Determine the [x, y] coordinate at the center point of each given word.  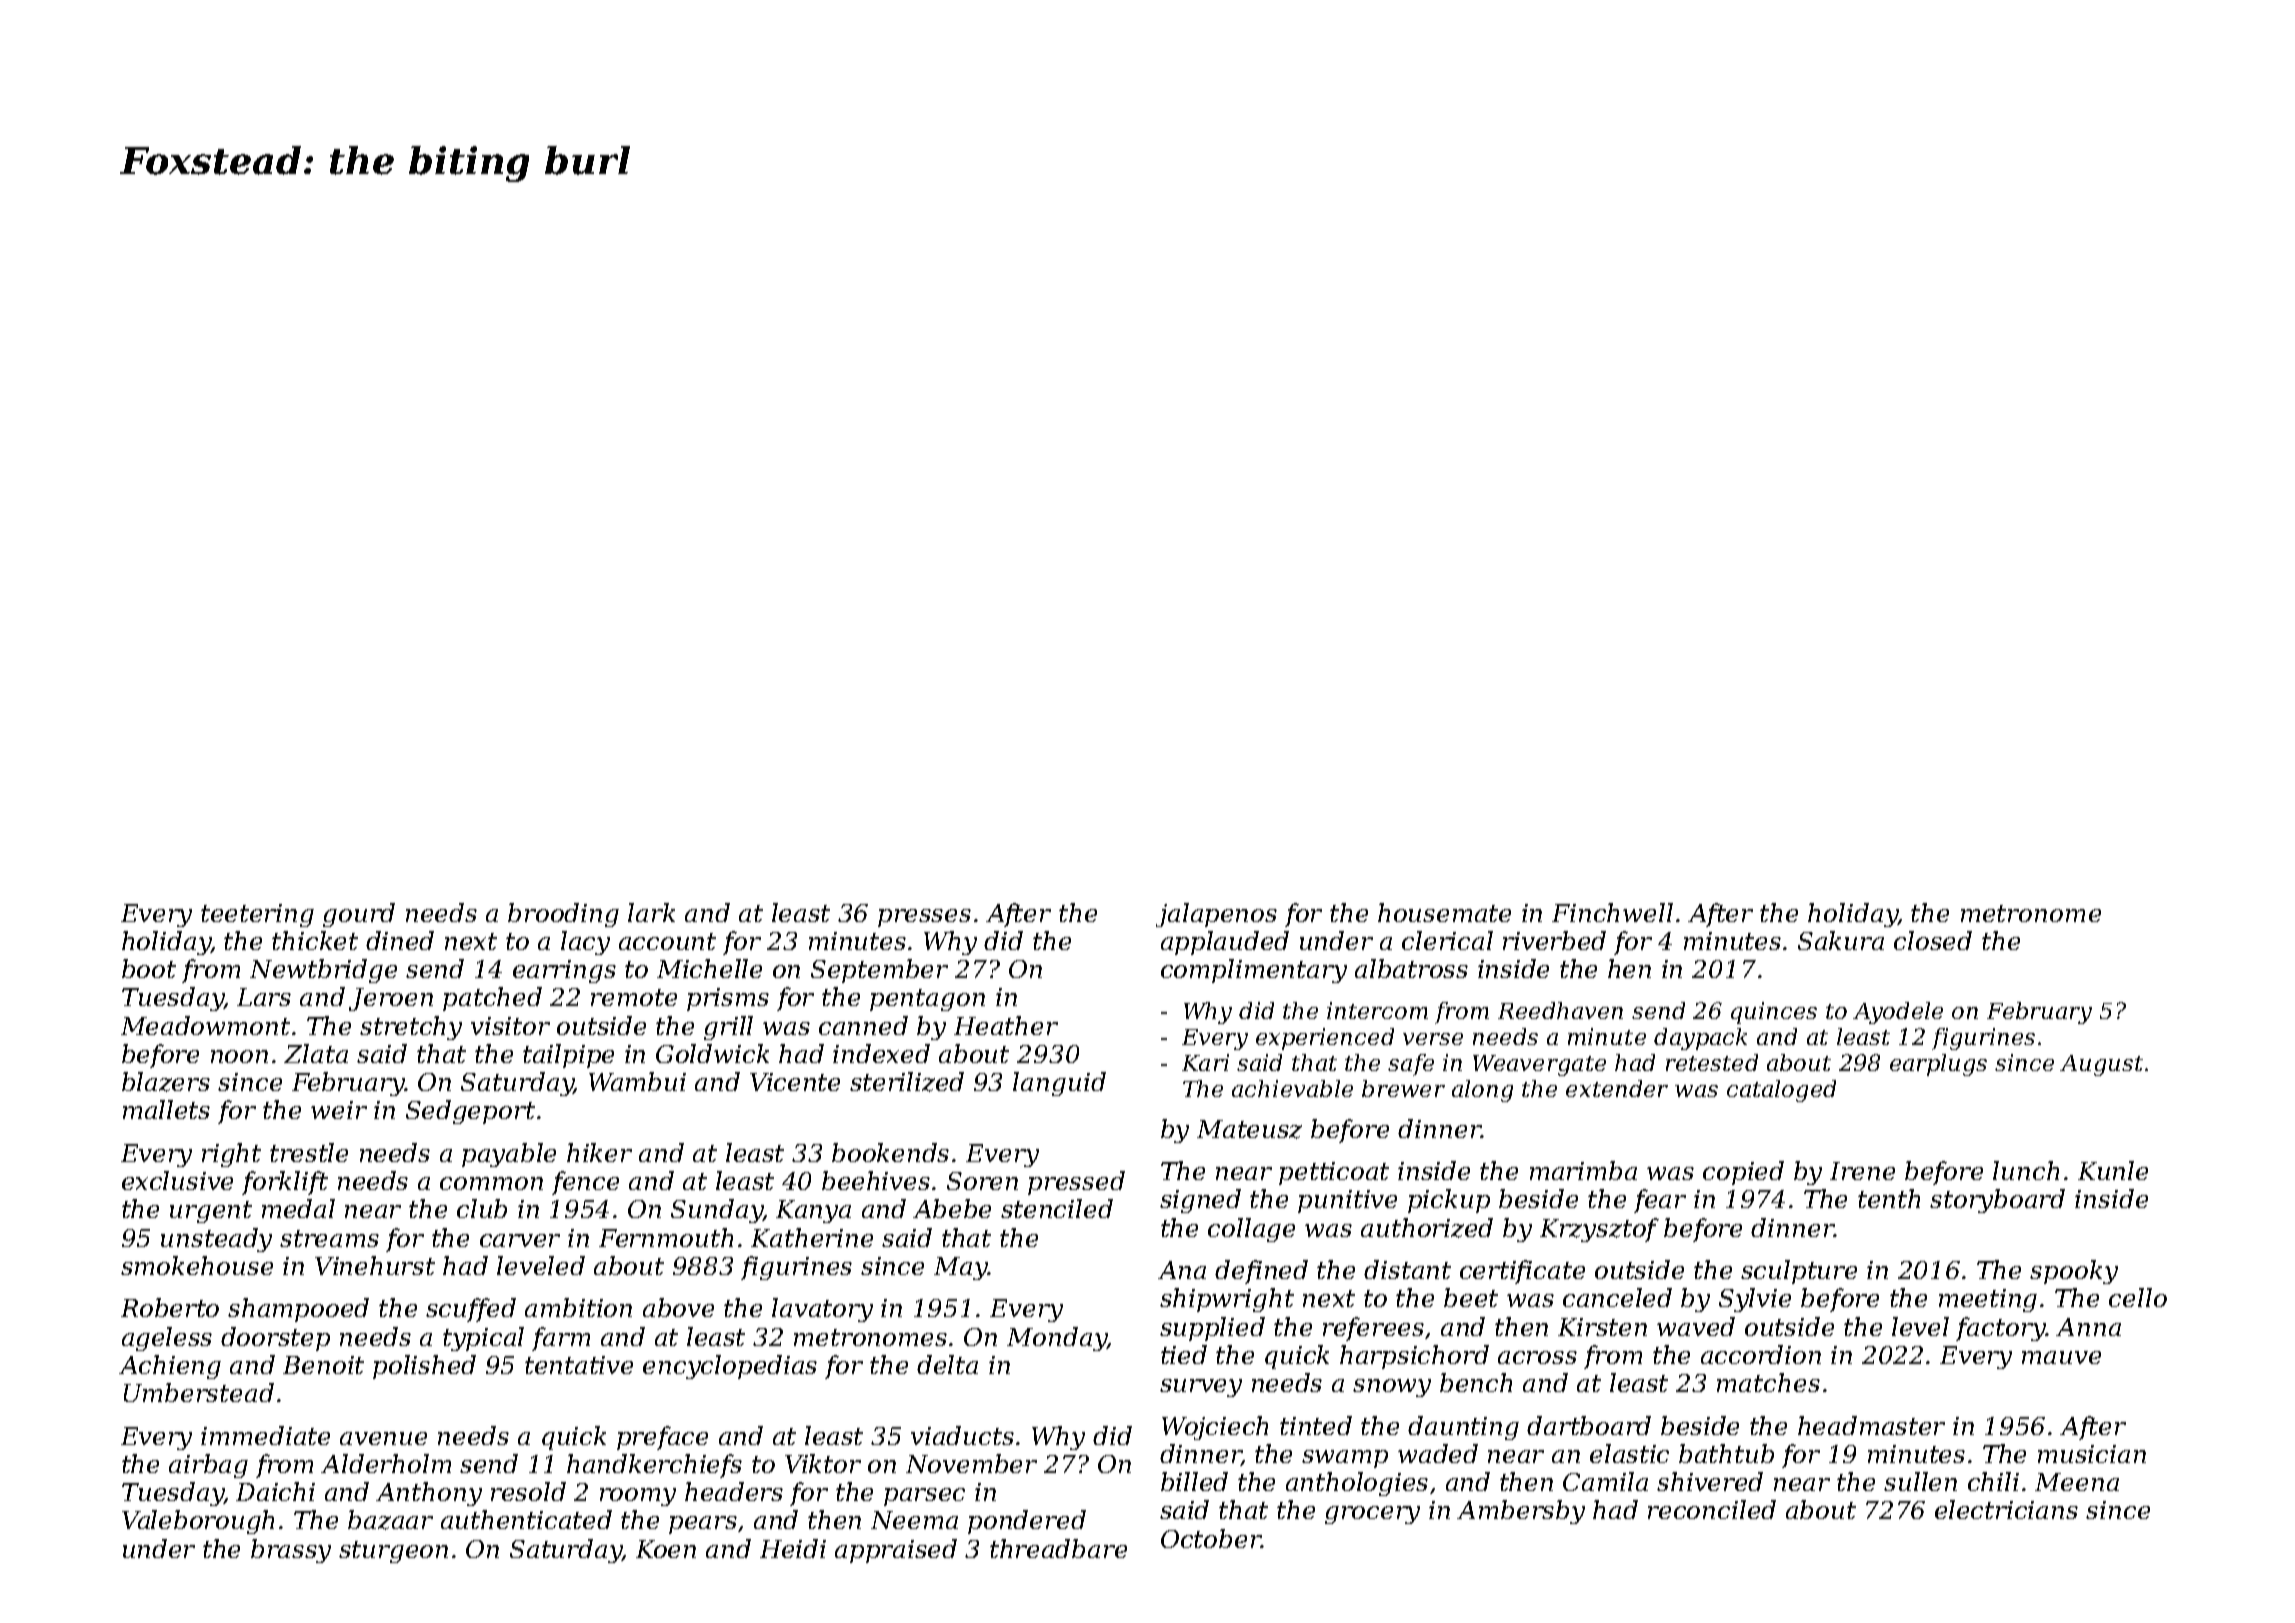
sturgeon [393, 1552]
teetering [257, 915]
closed [1933, 940]
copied [1743, 1173]
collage [1251, 1230]
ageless [167, 1339]
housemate [1444, 912]
